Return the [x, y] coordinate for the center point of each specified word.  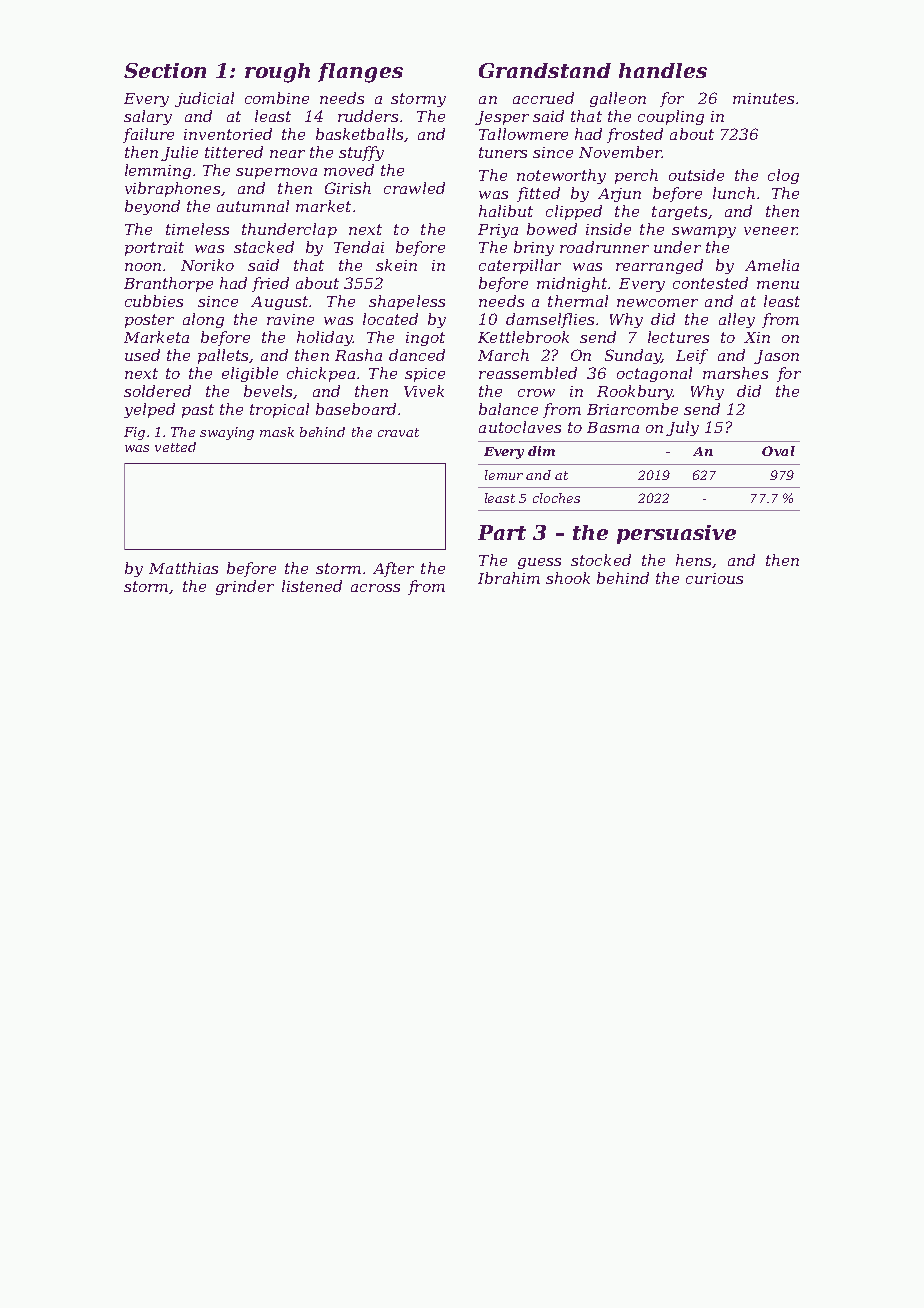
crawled [414, 188]
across [375, 588]
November [620, 152]
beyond [152, 207]
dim [541, 451]
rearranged [659, 266]
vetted [175, 447]
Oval [778, 451]
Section [165, 70]
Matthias [183, 568]
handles [663, 70]
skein [396, 265]
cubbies [154, 301]
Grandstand [545, 70]
